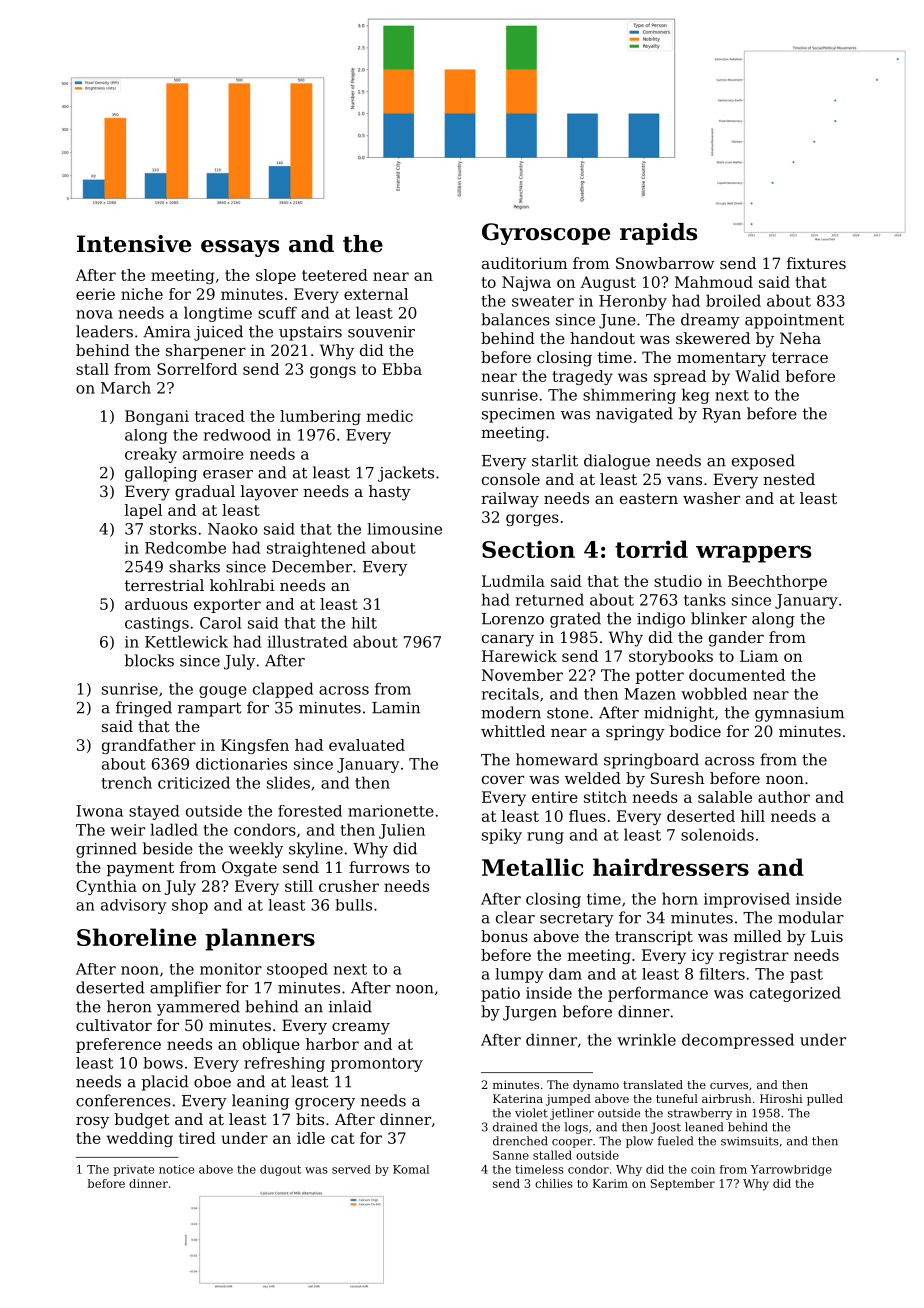 This page has width=924, height=1308. I want to click on Liam, so click(759, 656).
